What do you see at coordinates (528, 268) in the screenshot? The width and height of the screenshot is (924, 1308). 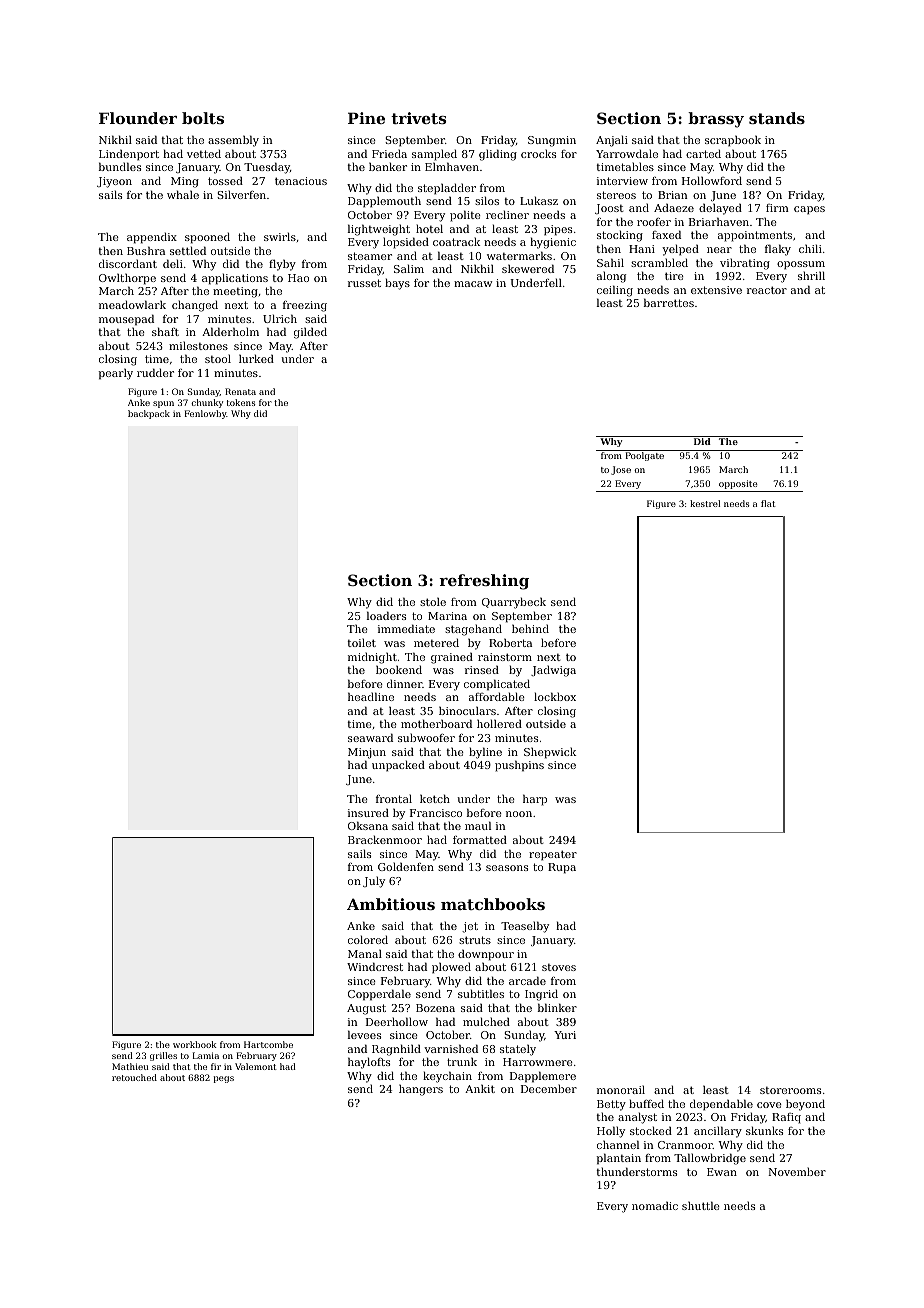 I see `skewered` at bounding box center [528, 268].
